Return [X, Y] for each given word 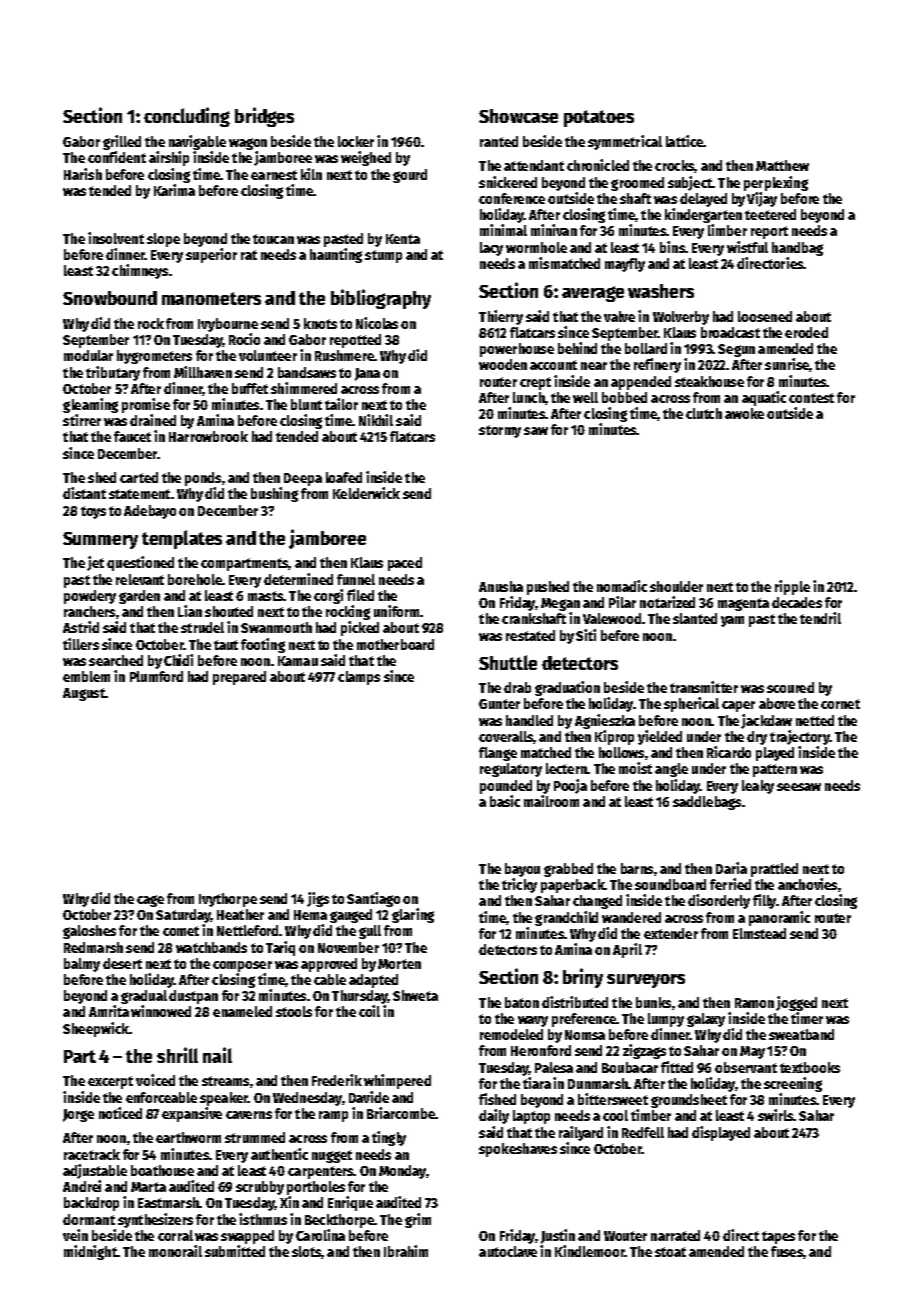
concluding [187, 117]
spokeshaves [518, 1150]
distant [84, 493]
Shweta [415, 995]
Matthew [782, 165]
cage [150, 901]
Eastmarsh [168, 1202]
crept [535, 383]
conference [512, 198]
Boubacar [630, 1067]
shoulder [676, 586]
